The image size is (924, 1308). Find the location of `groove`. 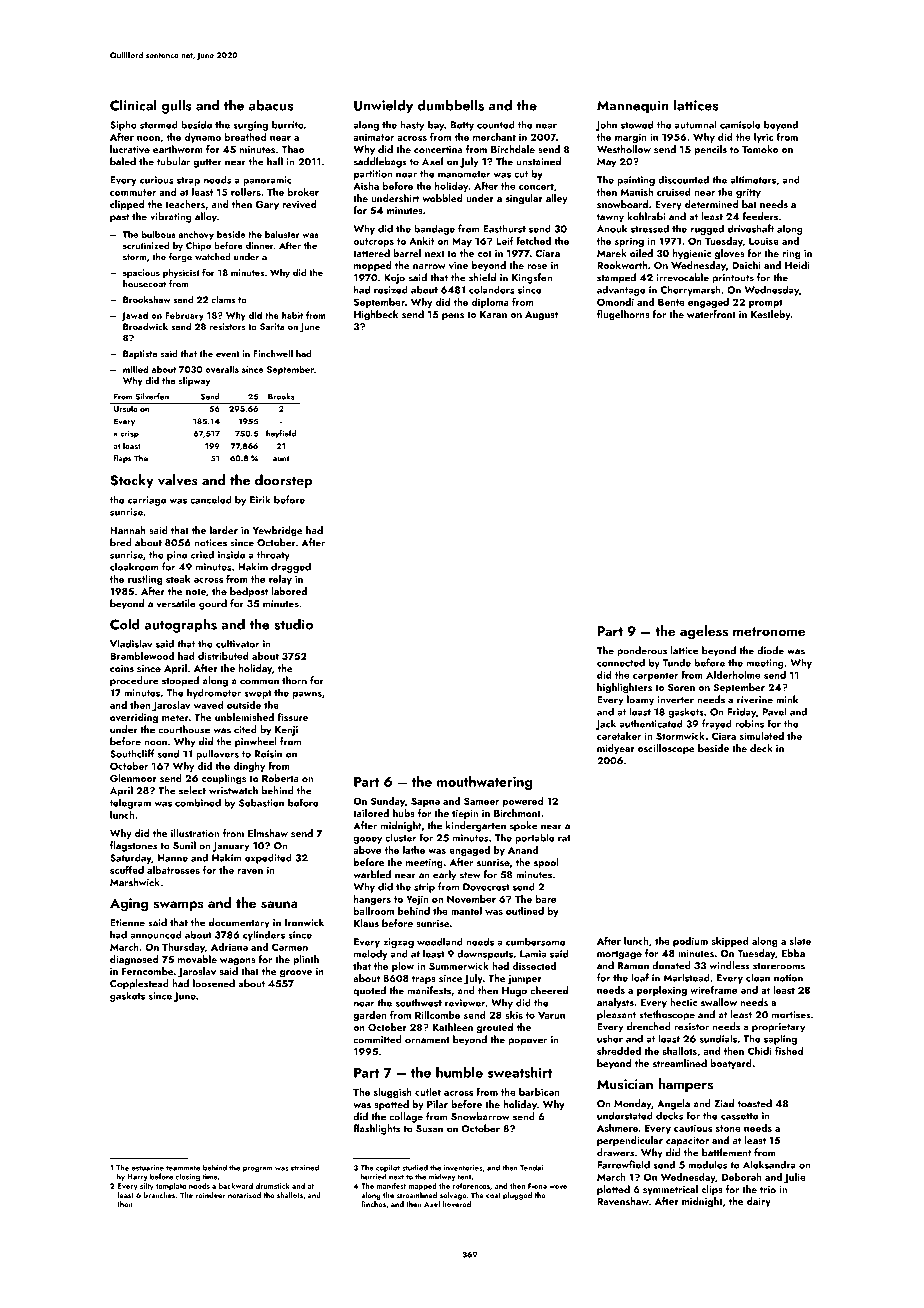

groove is located at coordinates (296, 974).
